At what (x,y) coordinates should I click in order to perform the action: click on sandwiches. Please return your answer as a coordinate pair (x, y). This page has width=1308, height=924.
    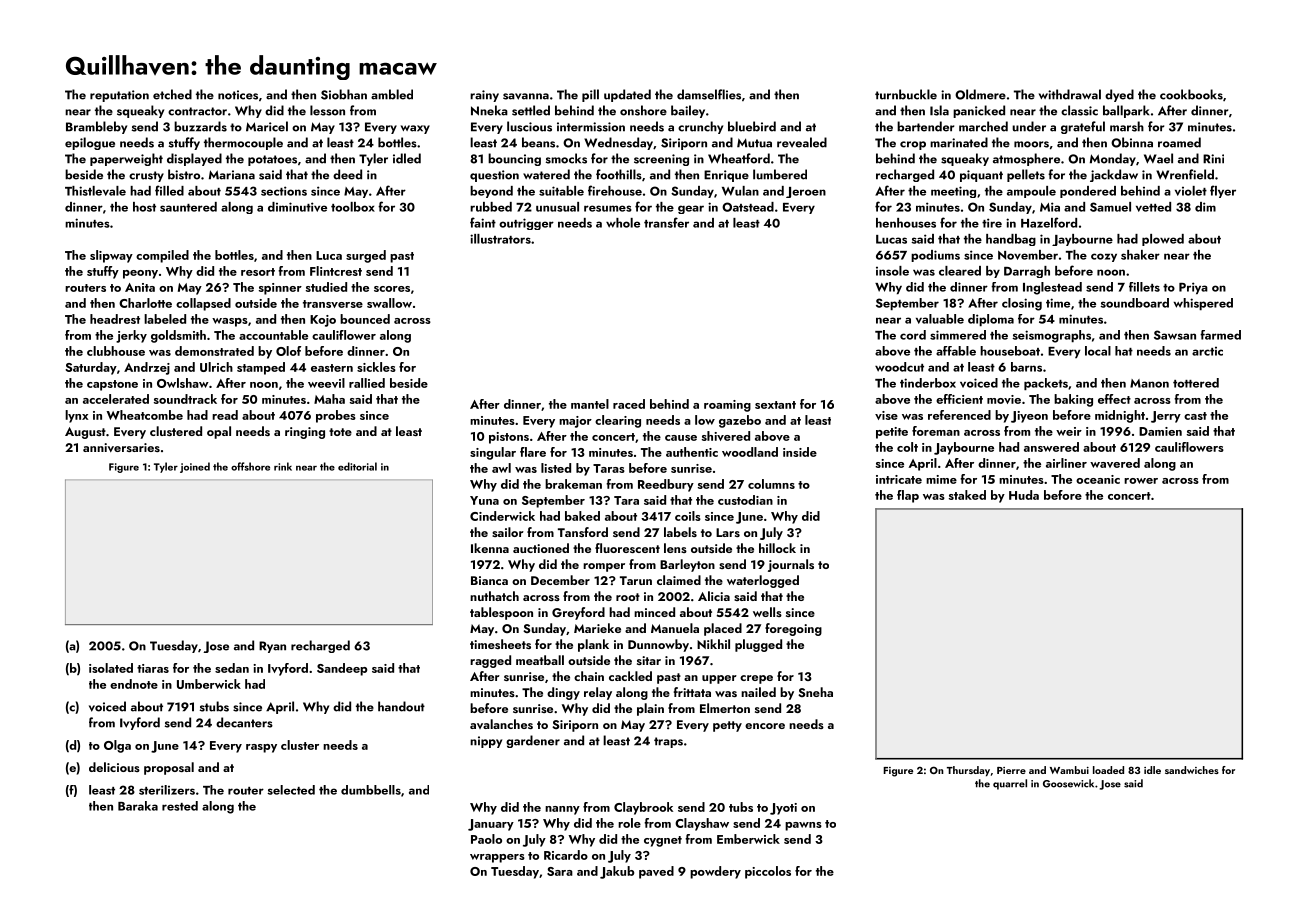
    Looking at the image, I should click on (1192, 770).
